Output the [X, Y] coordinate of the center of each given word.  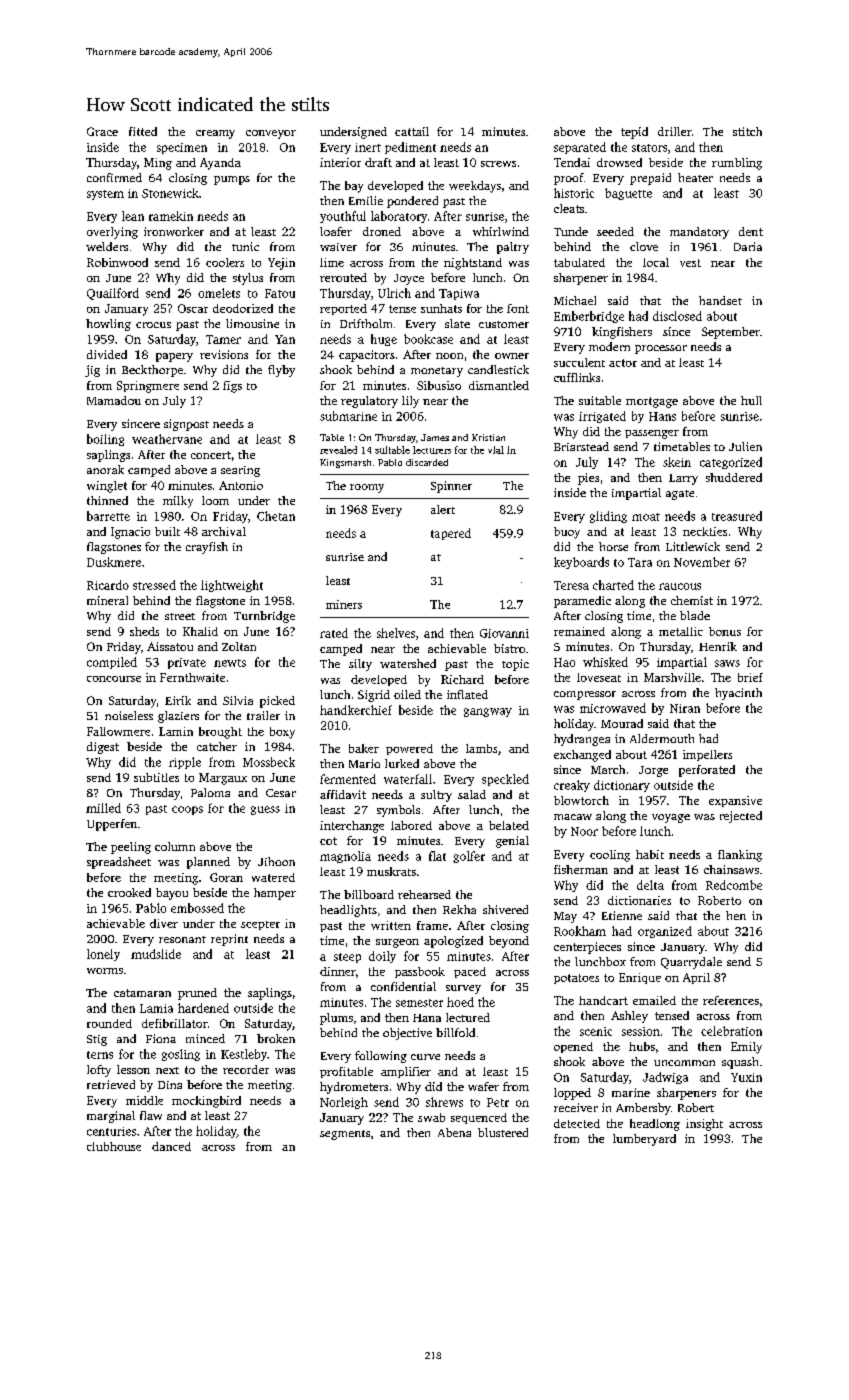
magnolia [345, 857]
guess [265, 810]
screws [498, 164]
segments [345, 1135]
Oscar [193, 308]
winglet [107, 487]
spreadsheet [119, 863]
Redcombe [734, 885]
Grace [102, 131]
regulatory [369, 402]
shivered [505, 909]
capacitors [367, 356]
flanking [740, 856]
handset [720, 300]
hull [751, 400]
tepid [634, 133]
